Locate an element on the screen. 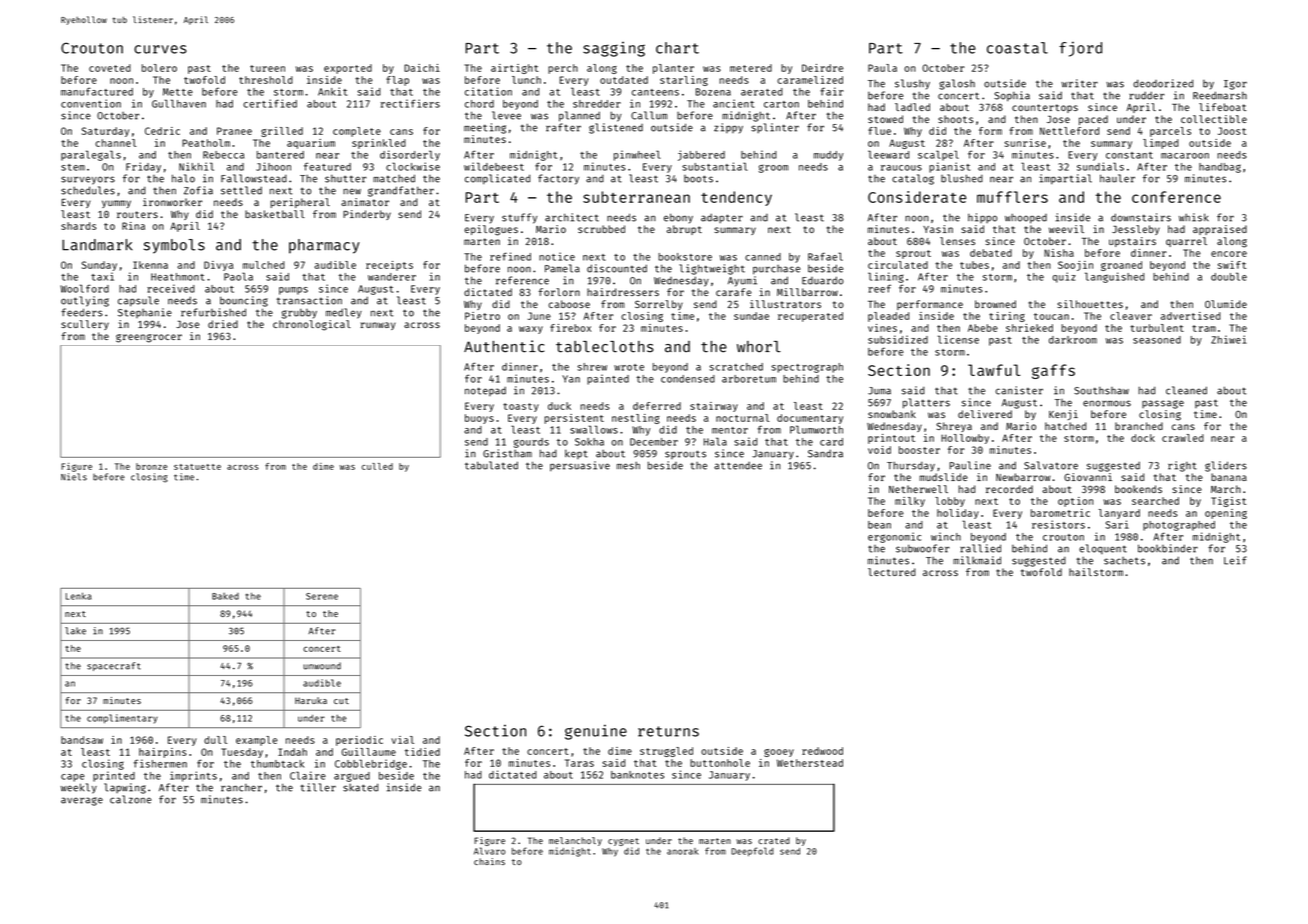 This screenshot has height=924, width=1308. Netherwell is located at coordinates (918, 489).
